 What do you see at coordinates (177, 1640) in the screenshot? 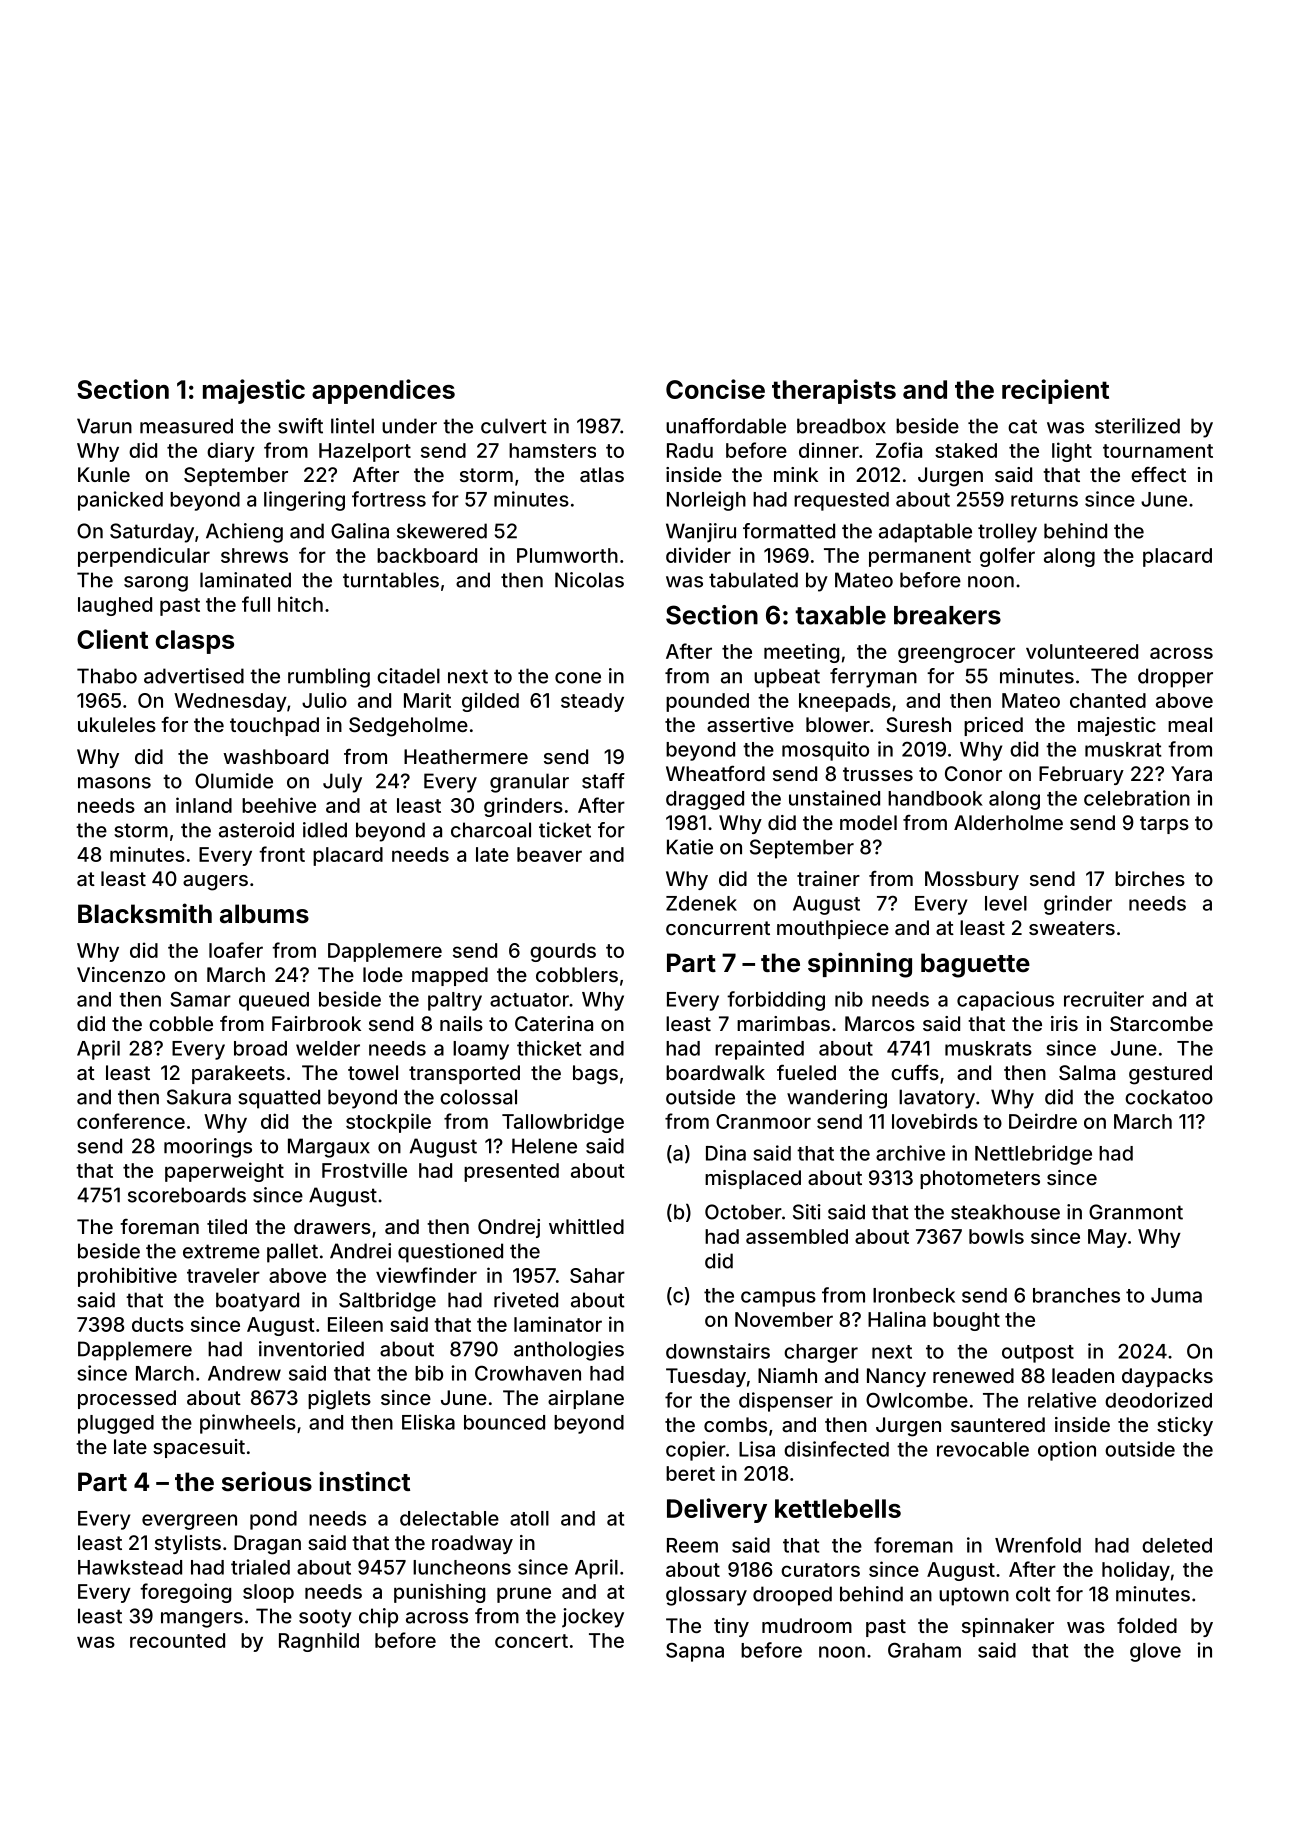
I see `recounted` at bounding box center [177, 1640].
